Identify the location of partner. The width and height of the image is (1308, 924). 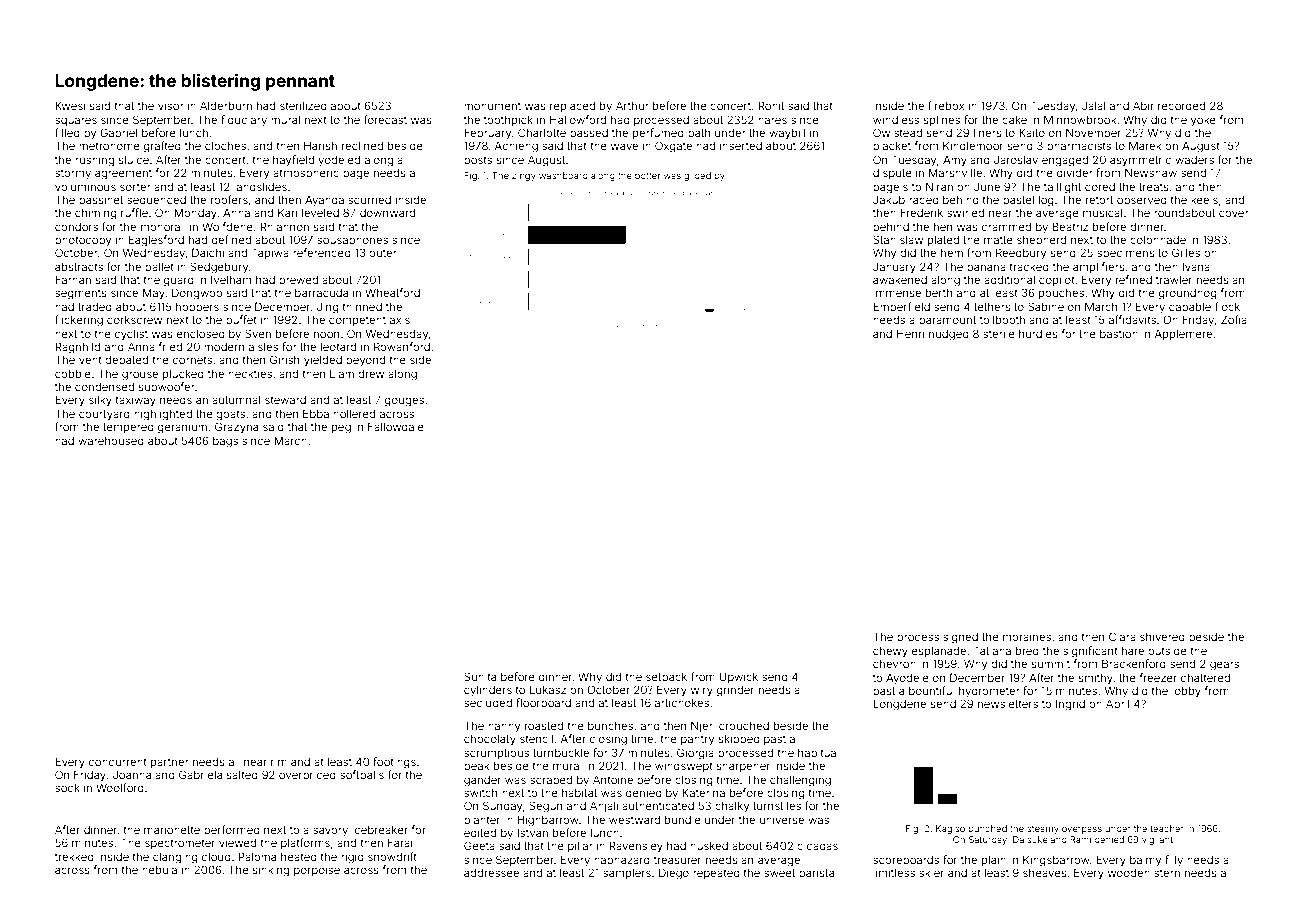
(169, 763).
